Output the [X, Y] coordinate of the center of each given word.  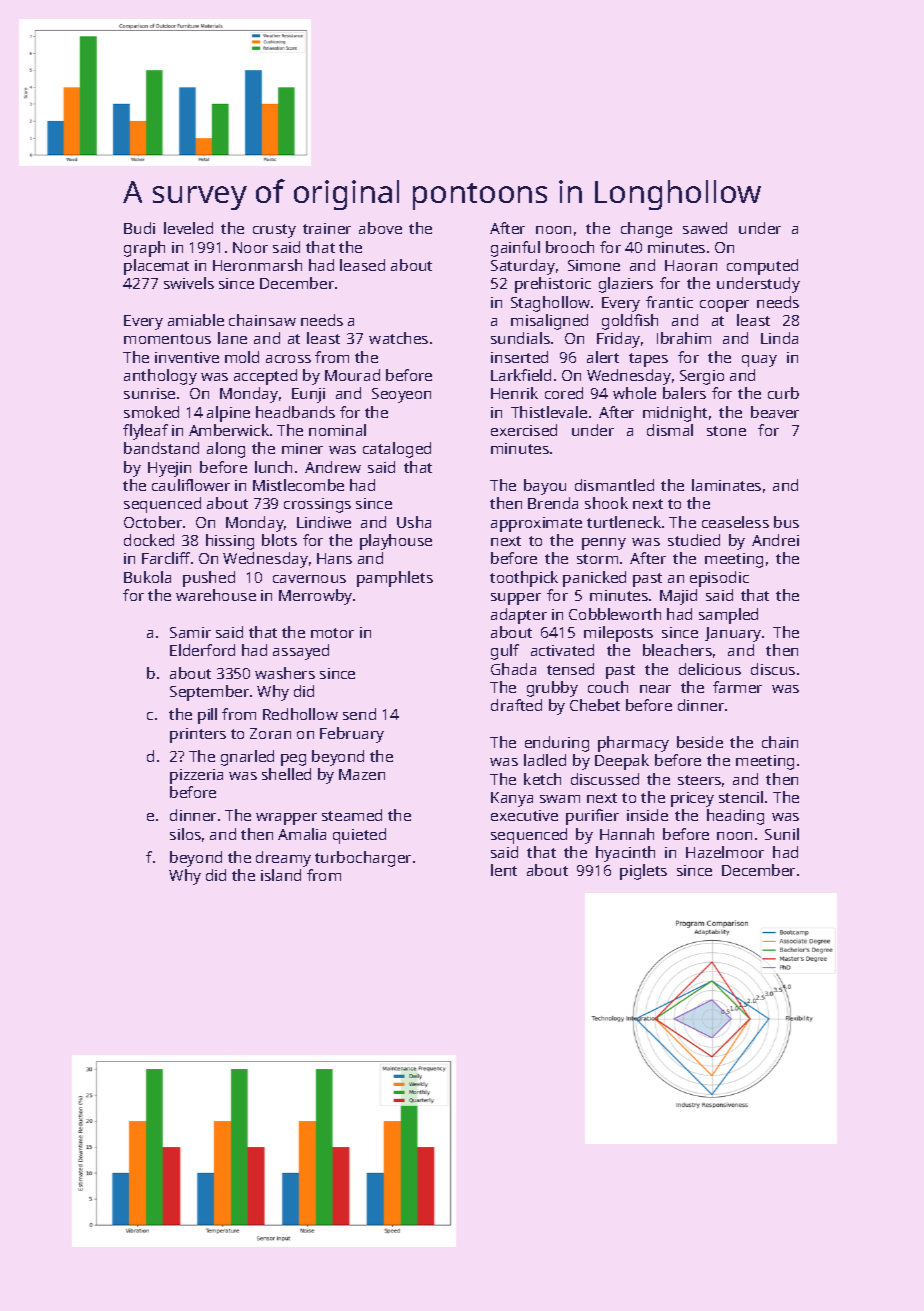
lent [504, 870]
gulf [505, 652]
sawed [705, 228]
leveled [188, 228]
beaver [775, 412]
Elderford [202, 650]
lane [232, 338]
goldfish [630, 322]
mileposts [618, 634]
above [380, 228]
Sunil [782, 834]
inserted [519, 357]
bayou [545, 487]
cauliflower [191, 485]
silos [185, 834]
